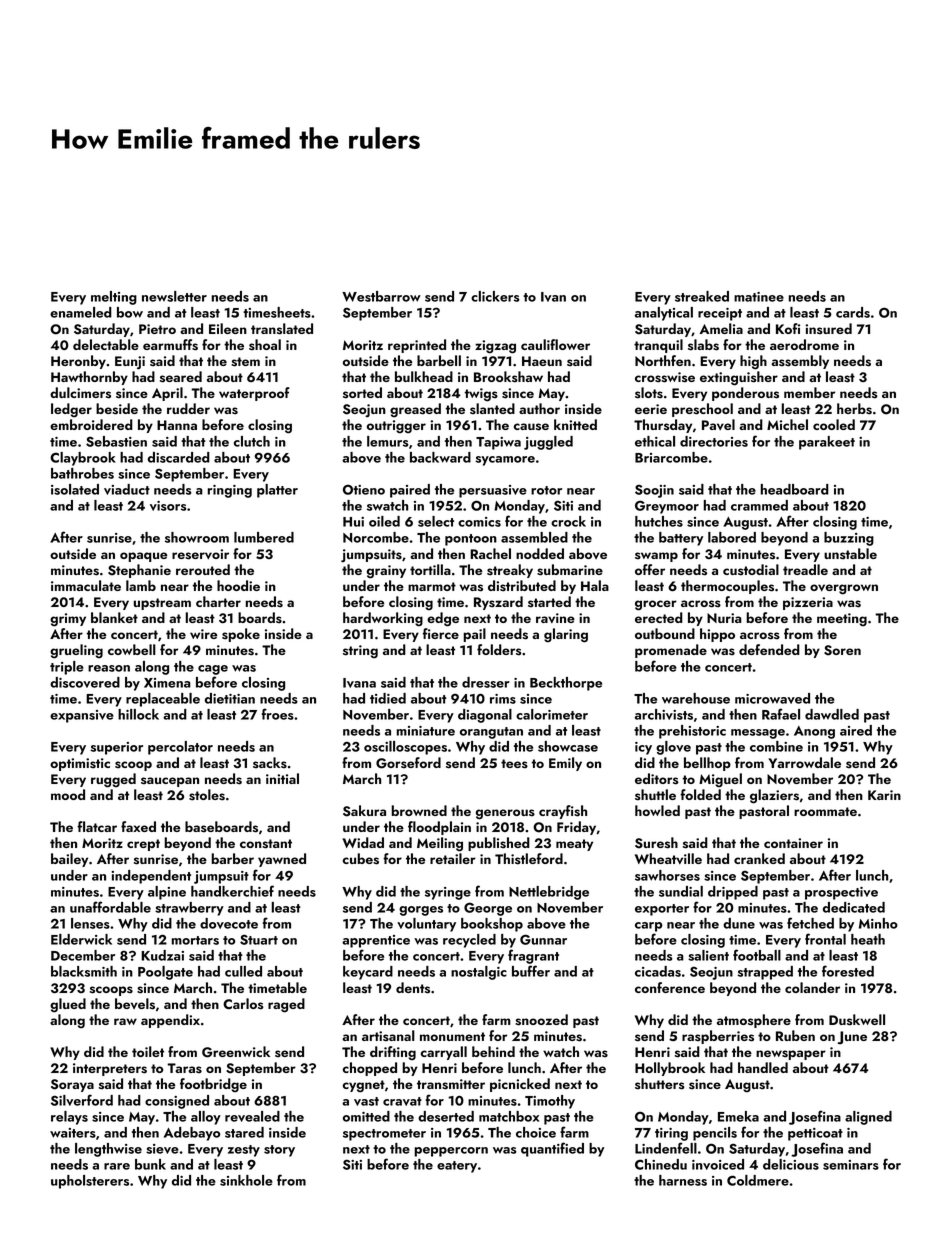  What do you see at coordinates (90, 1182) in the screenshot?
I see `upholsterers` at bounding box center [90, 1182].
